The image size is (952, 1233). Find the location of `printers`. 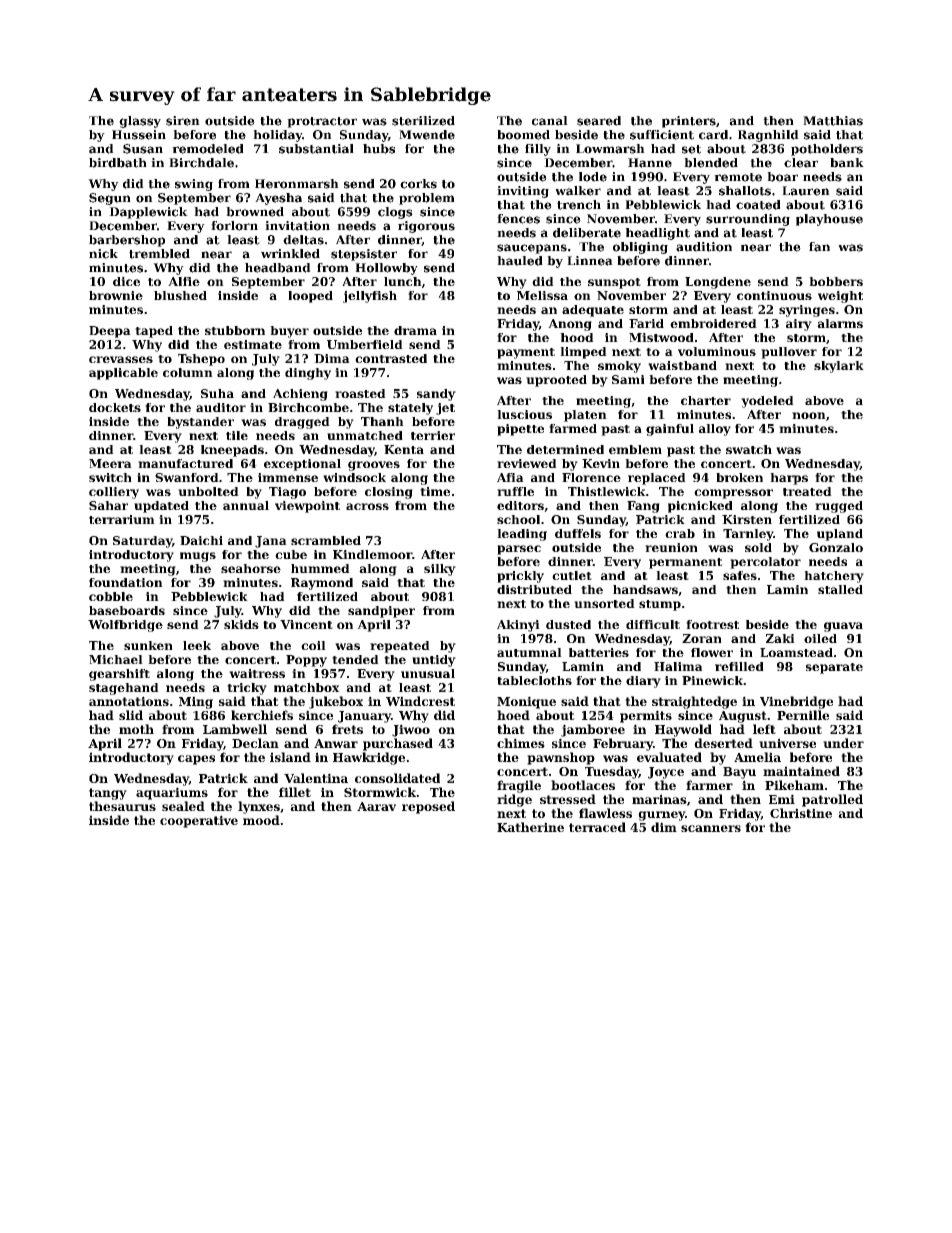

printers is located at coordinates (689, 122).
